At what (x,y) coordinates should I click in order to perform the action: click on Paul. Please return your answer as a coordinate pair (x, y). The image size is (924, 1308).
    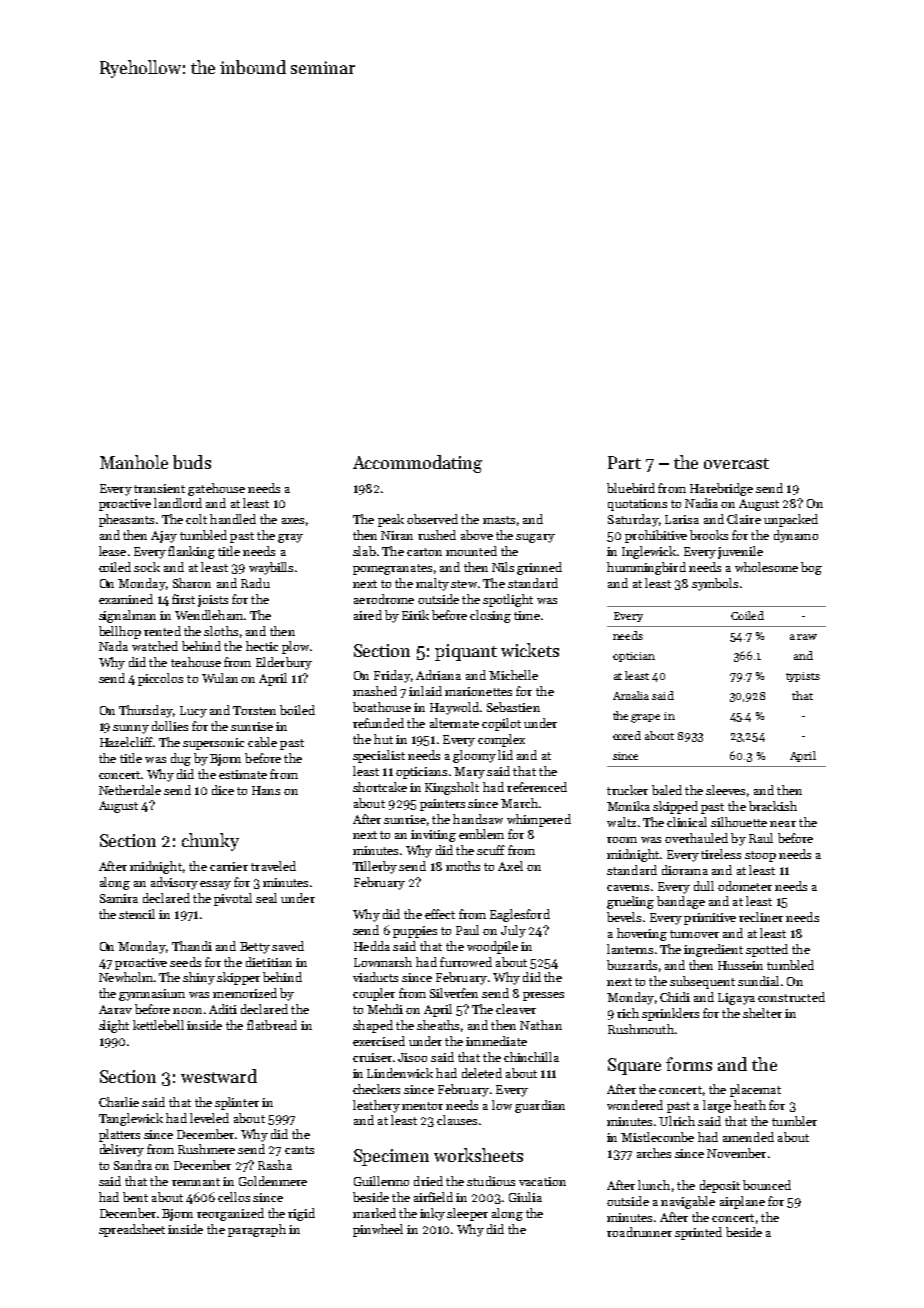
    Looking at the image, I should click on (467, 930).
